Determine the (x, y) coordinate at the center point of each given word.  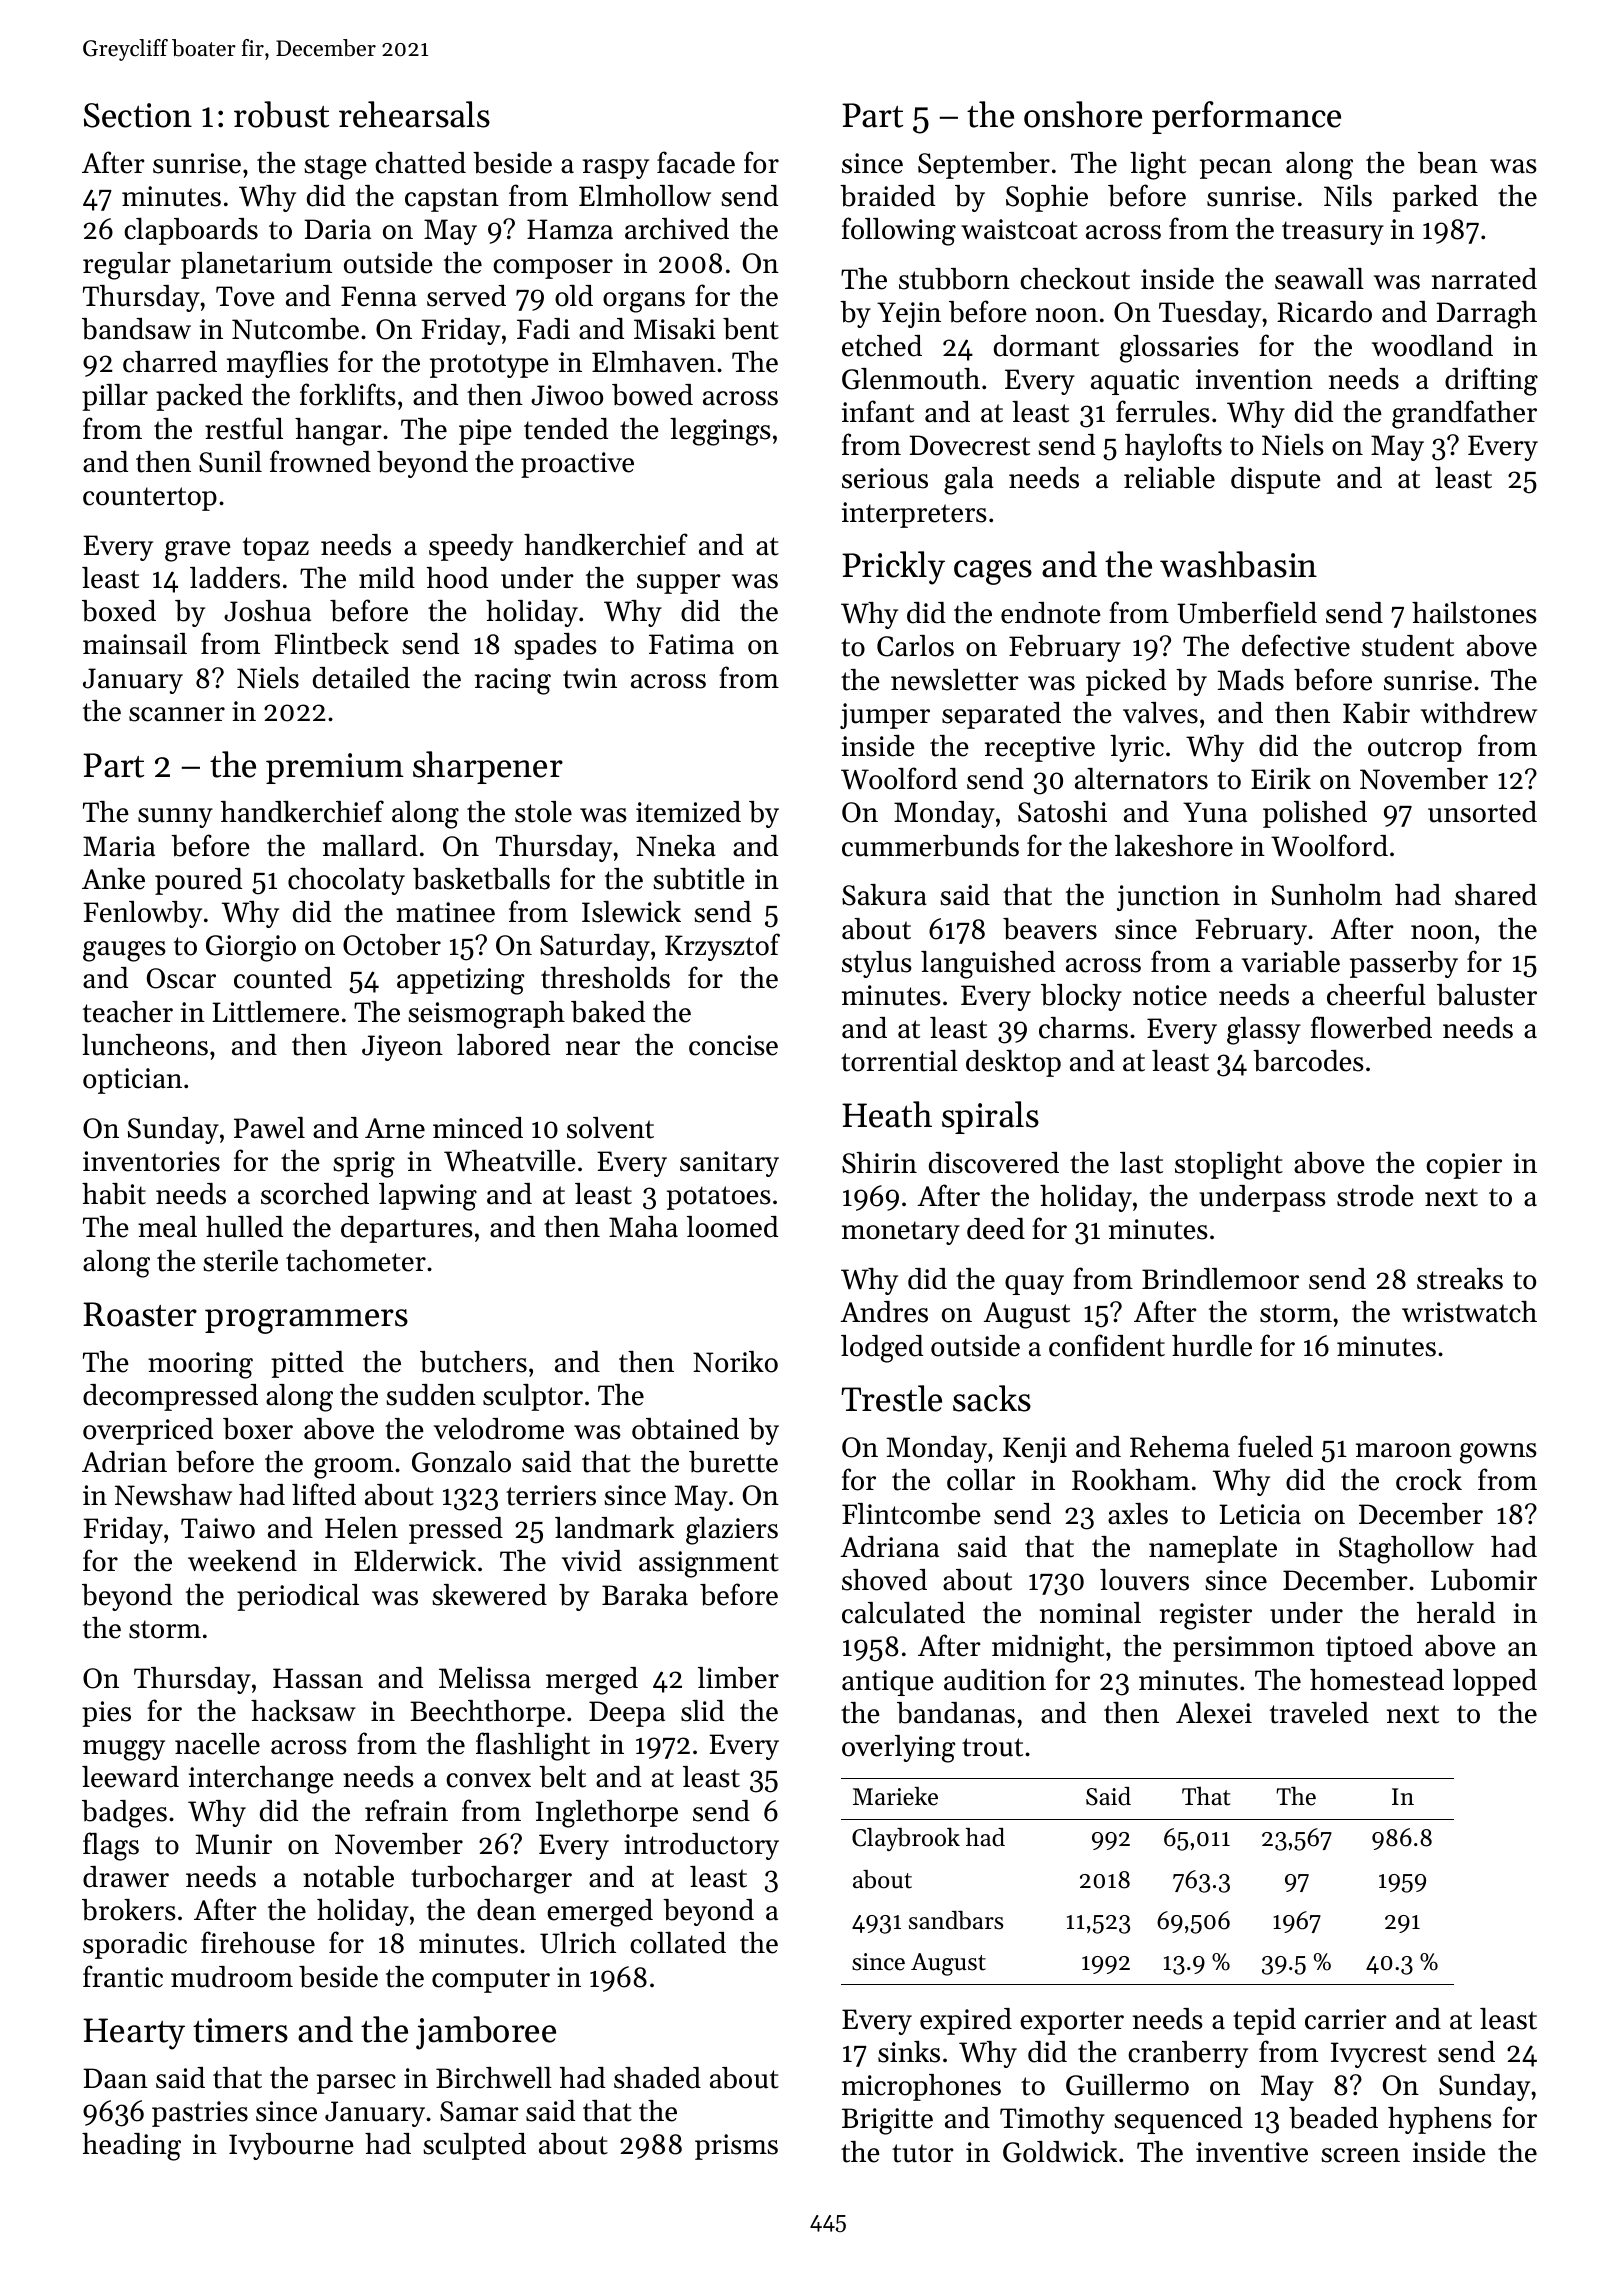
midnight (1048, 1649)
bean (1448, 163)
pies (106, 1714)
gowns (1498, 1453)
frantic (123, 1976)
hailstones (1474, 613)
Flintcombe (911, 1514)
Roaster (140, 1314)
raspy (616, 169)
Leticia (1260, 1514)
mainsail (135, 644)
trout (992, 1747)
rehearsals (414, 114)
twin (590, 678)
